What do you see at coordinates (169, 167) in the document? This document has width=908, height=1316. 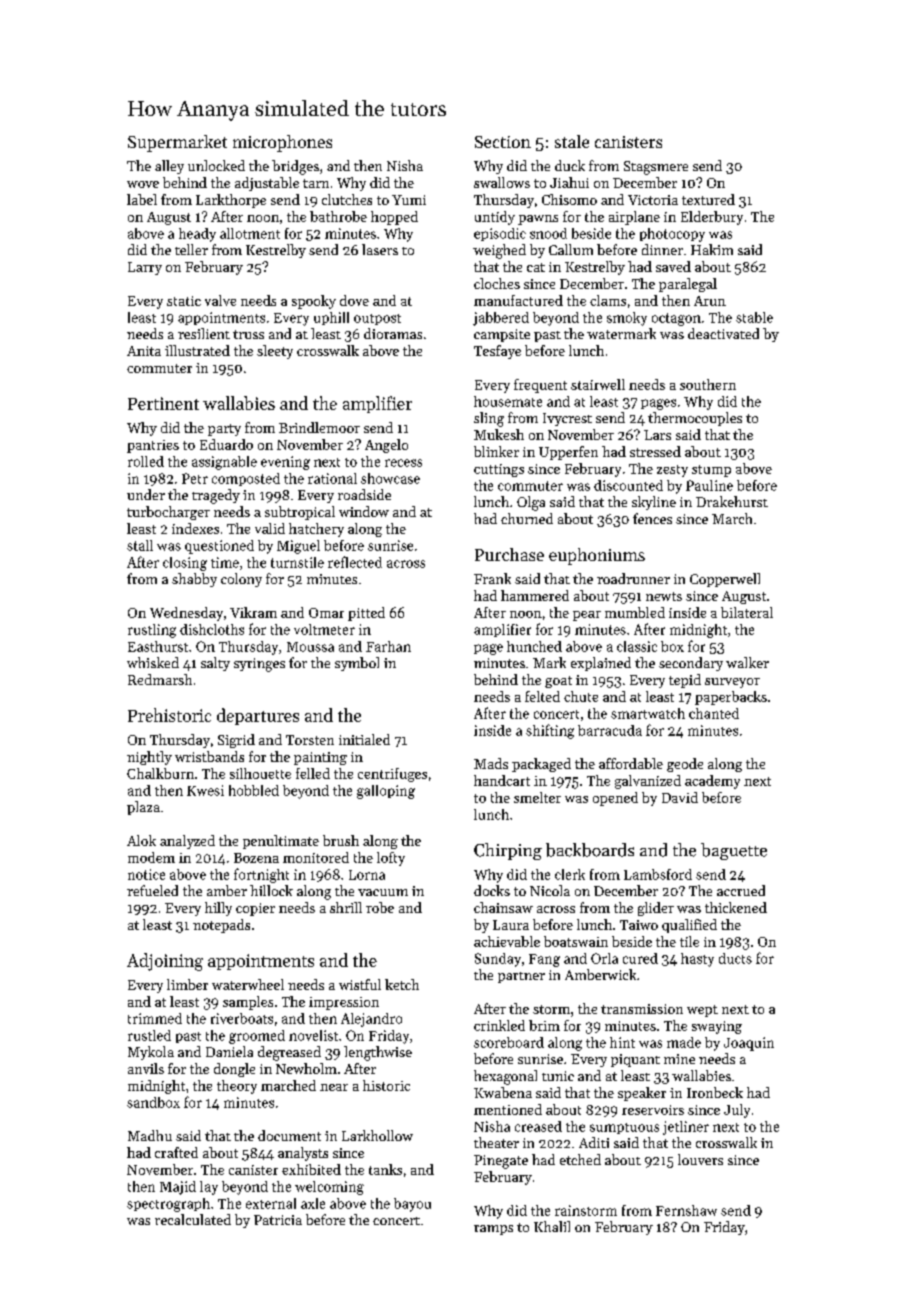 I see `alley` at bounding box center [169, 167].
